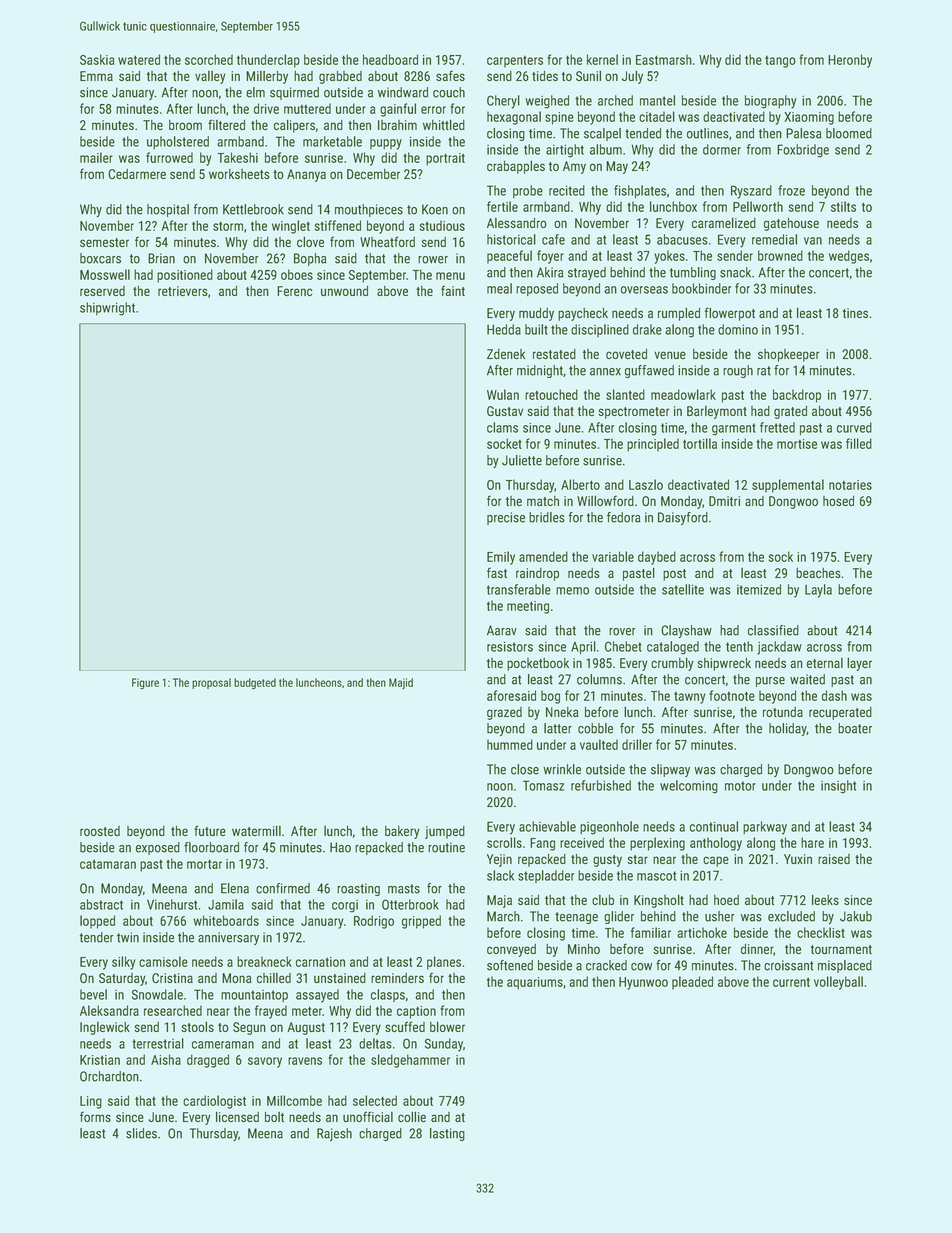  I want to click on strayed, so click(587, 273).
